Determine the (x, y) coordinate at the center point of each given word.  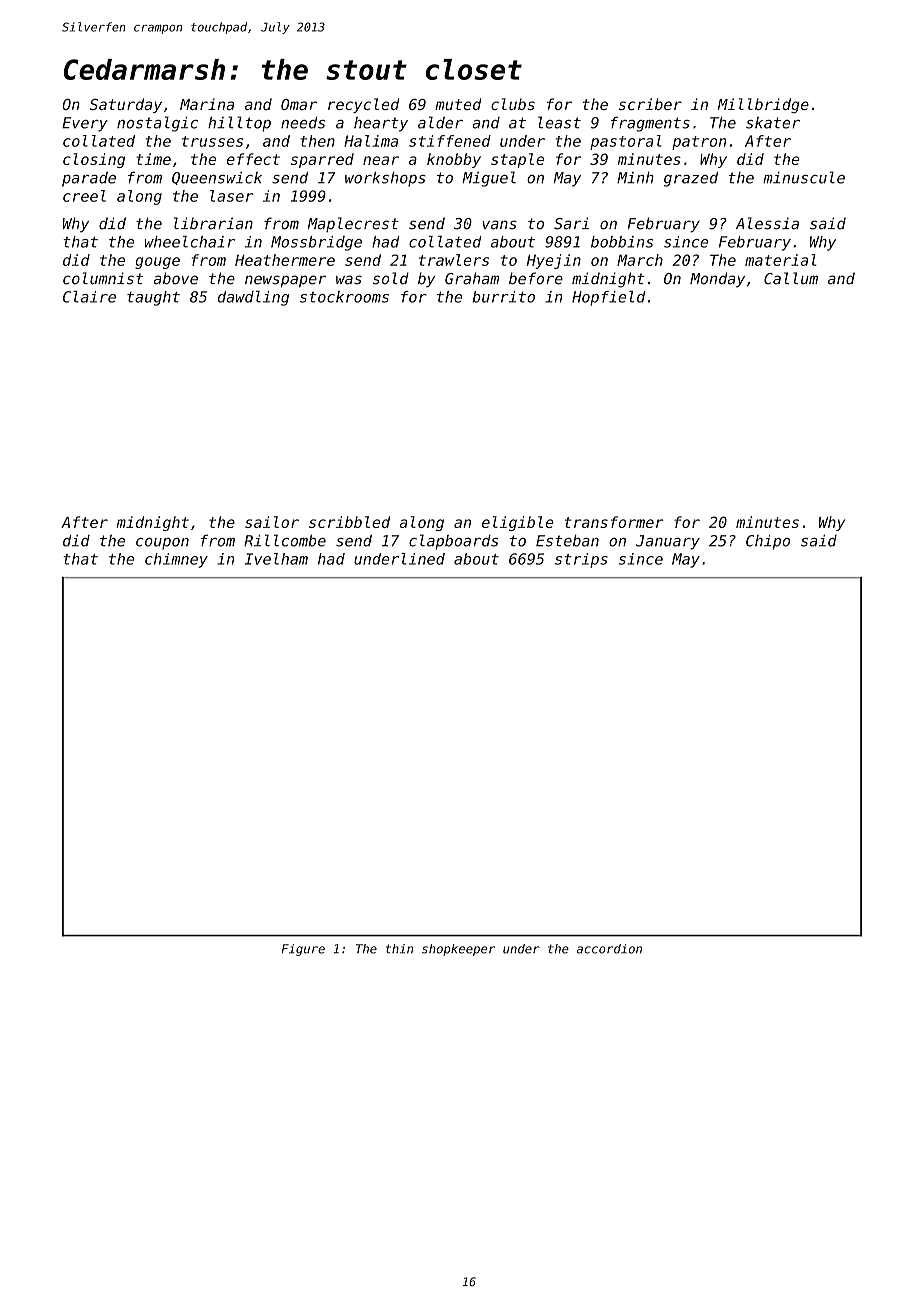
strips (581, 560)
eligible (518, 523)
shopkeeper (458, 950)
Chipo (768, 542)
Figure (303, 950)
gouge (157, 263)
